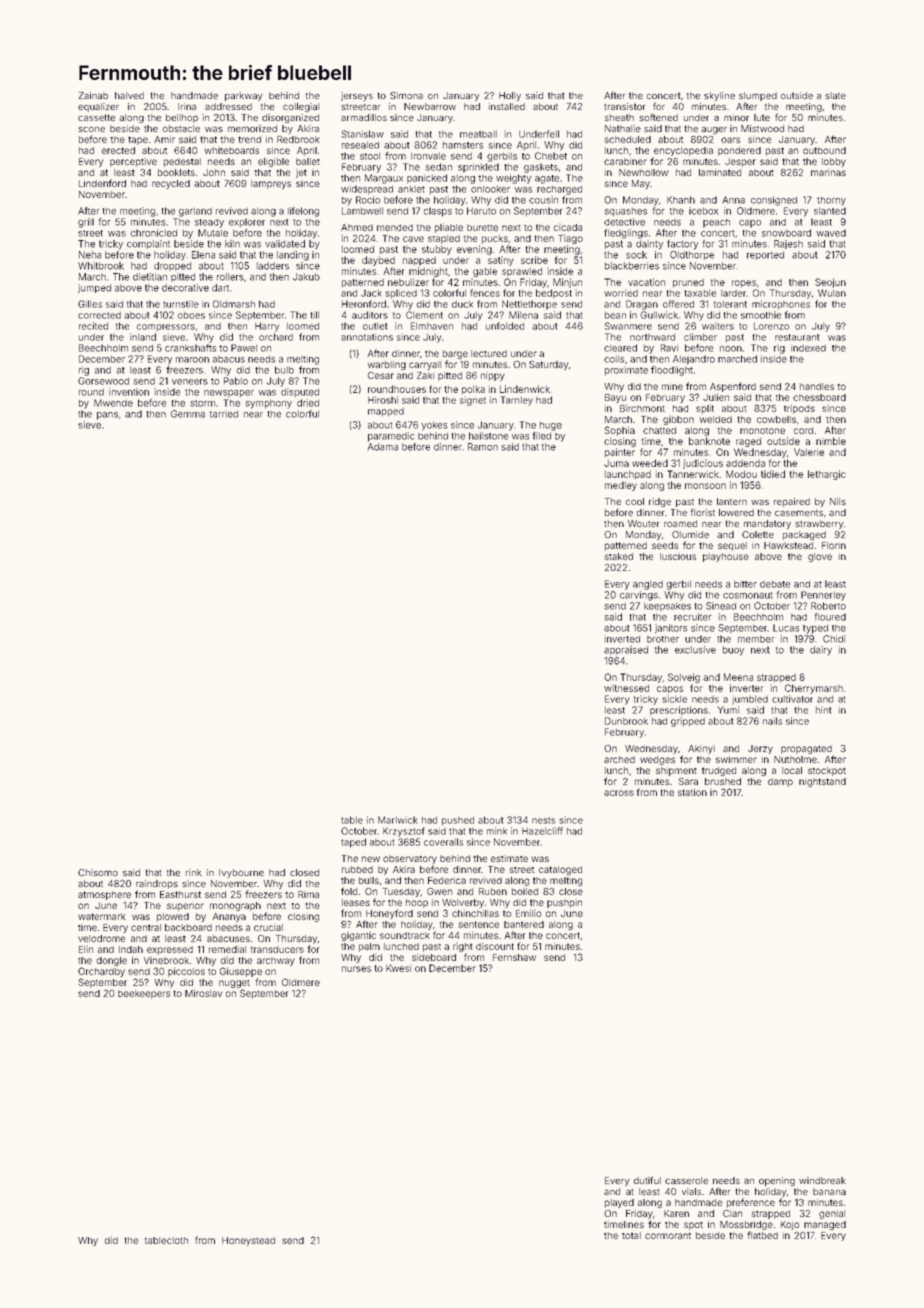 The image size is (924, 1308). Describe the element at coordinates (686, 1180) in the page. I see `casserole` at that location.
